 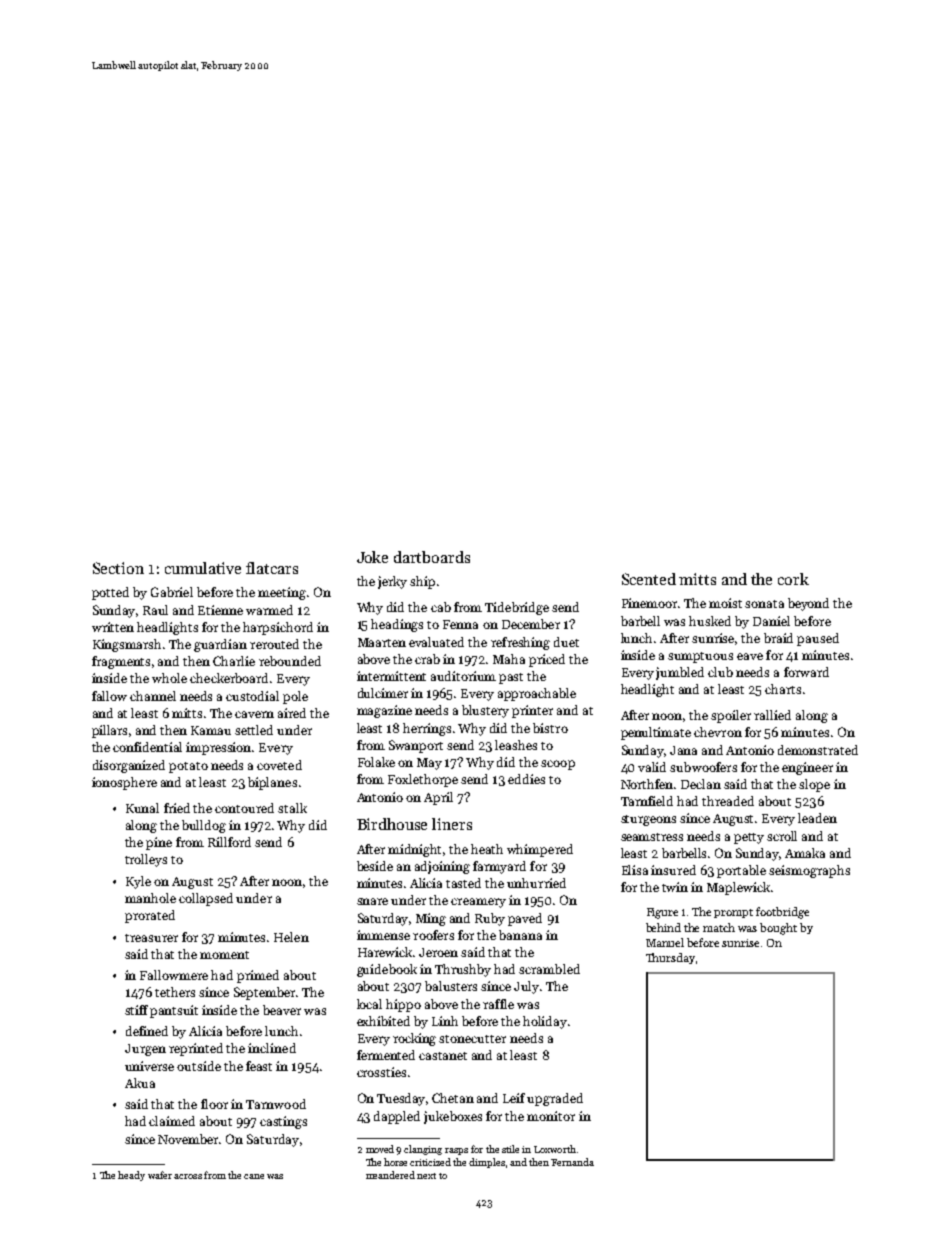 I want to click on Helen, so click(x=291, y=937).
